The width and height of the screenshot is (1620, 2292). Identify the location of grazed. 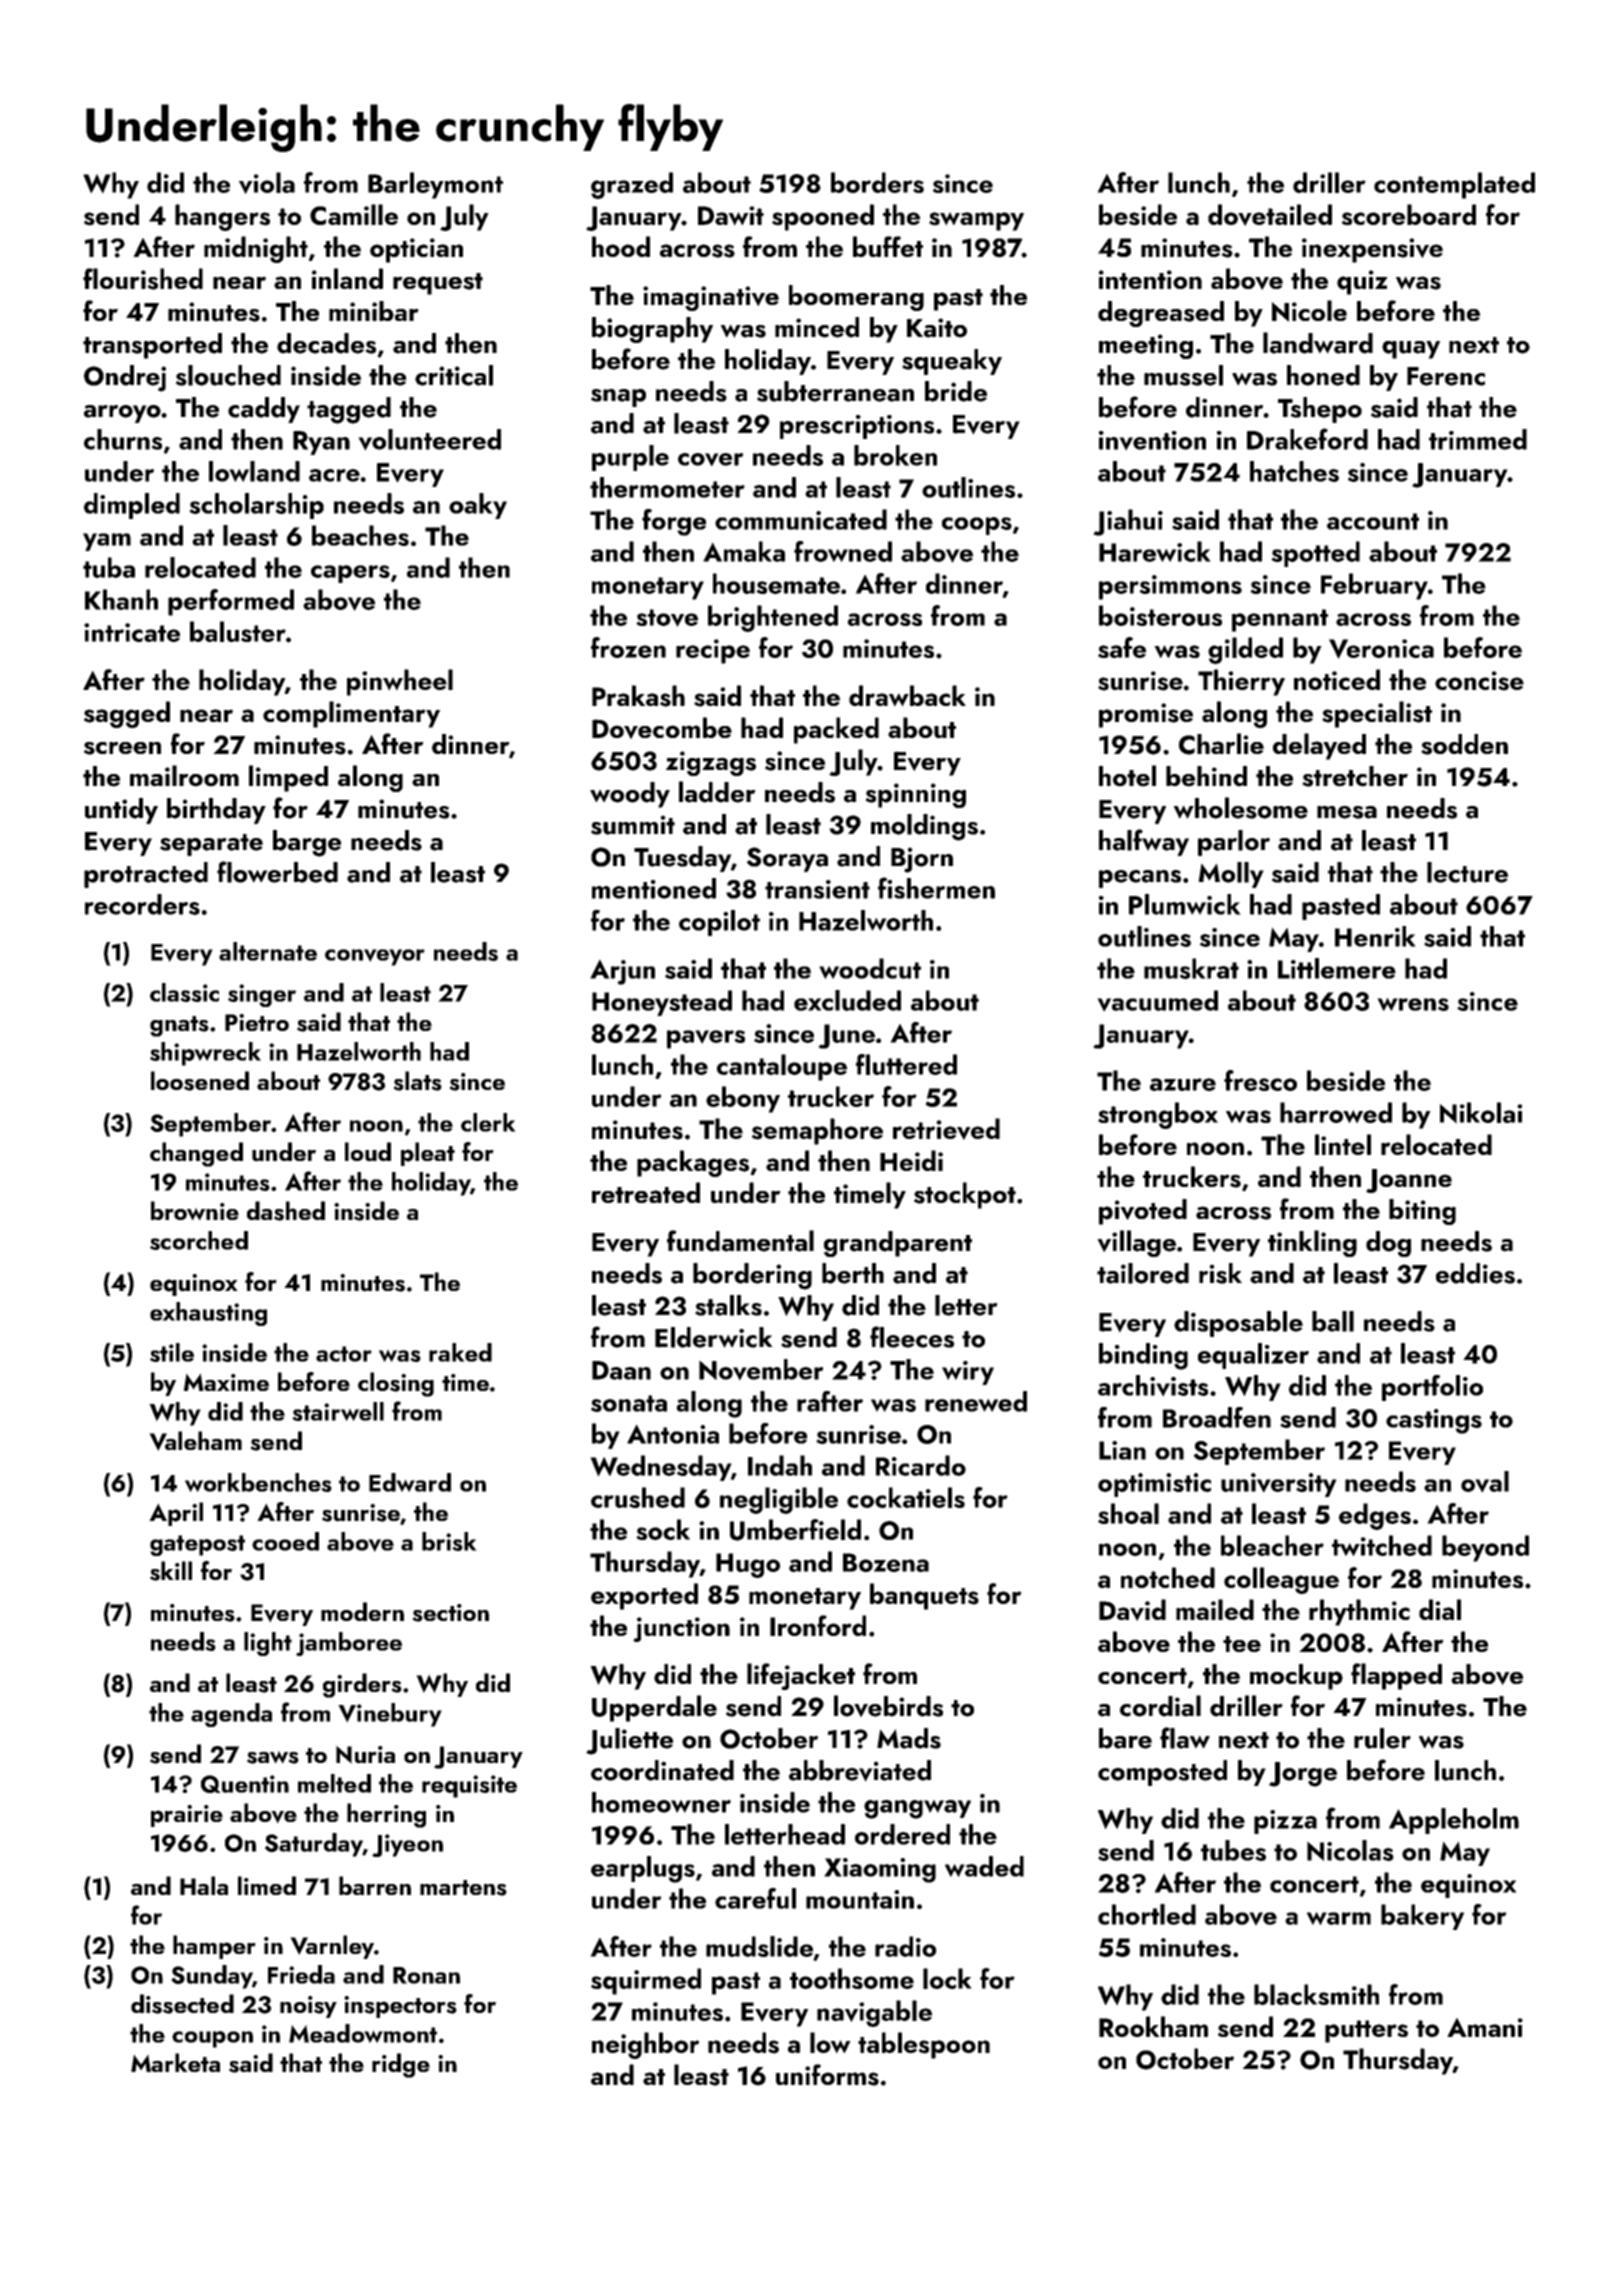
(632, 185).
